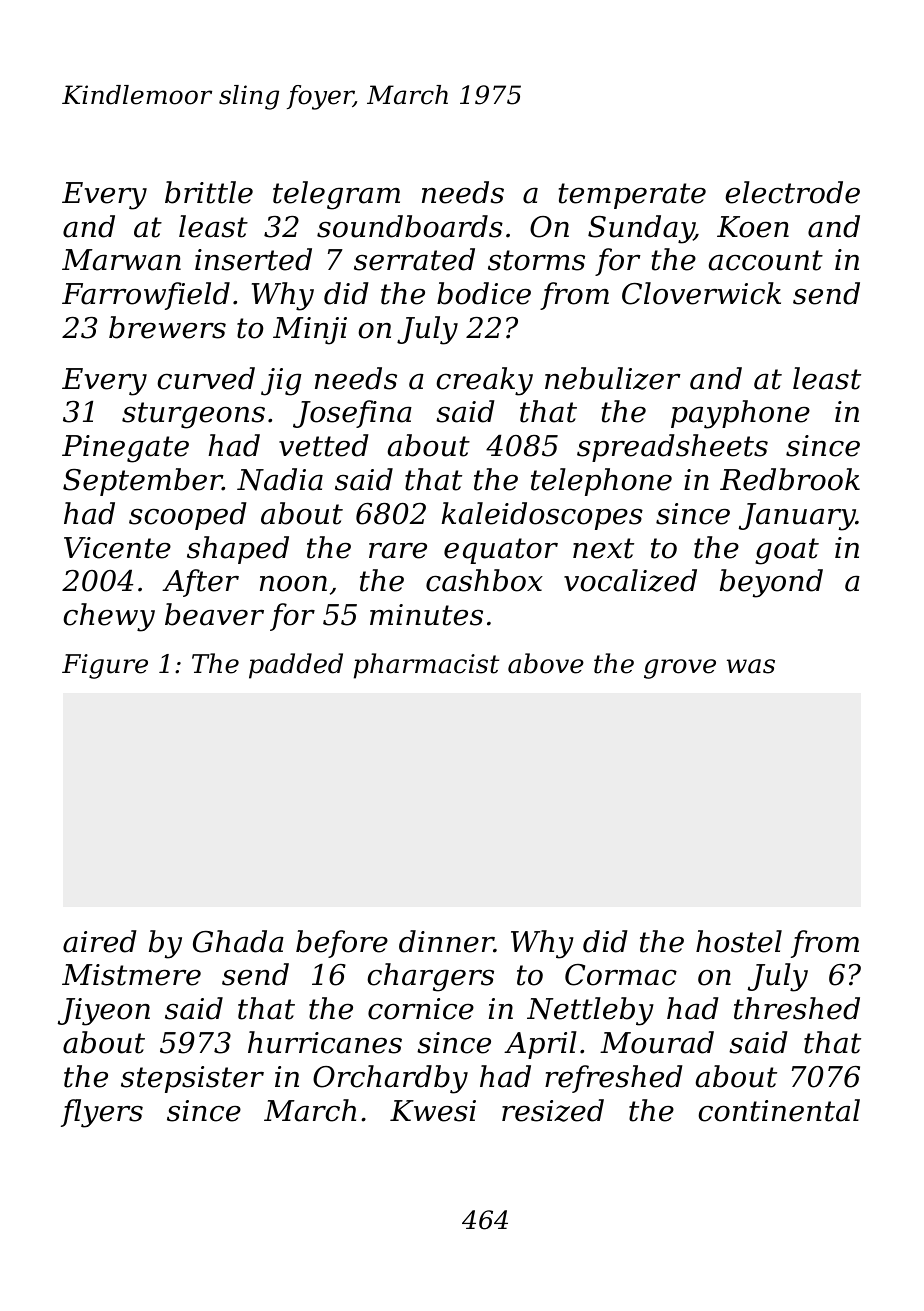  What do you see at coordinates (200, 583) in the screenshot?
I see `After` at bounding box center [200, 583].
